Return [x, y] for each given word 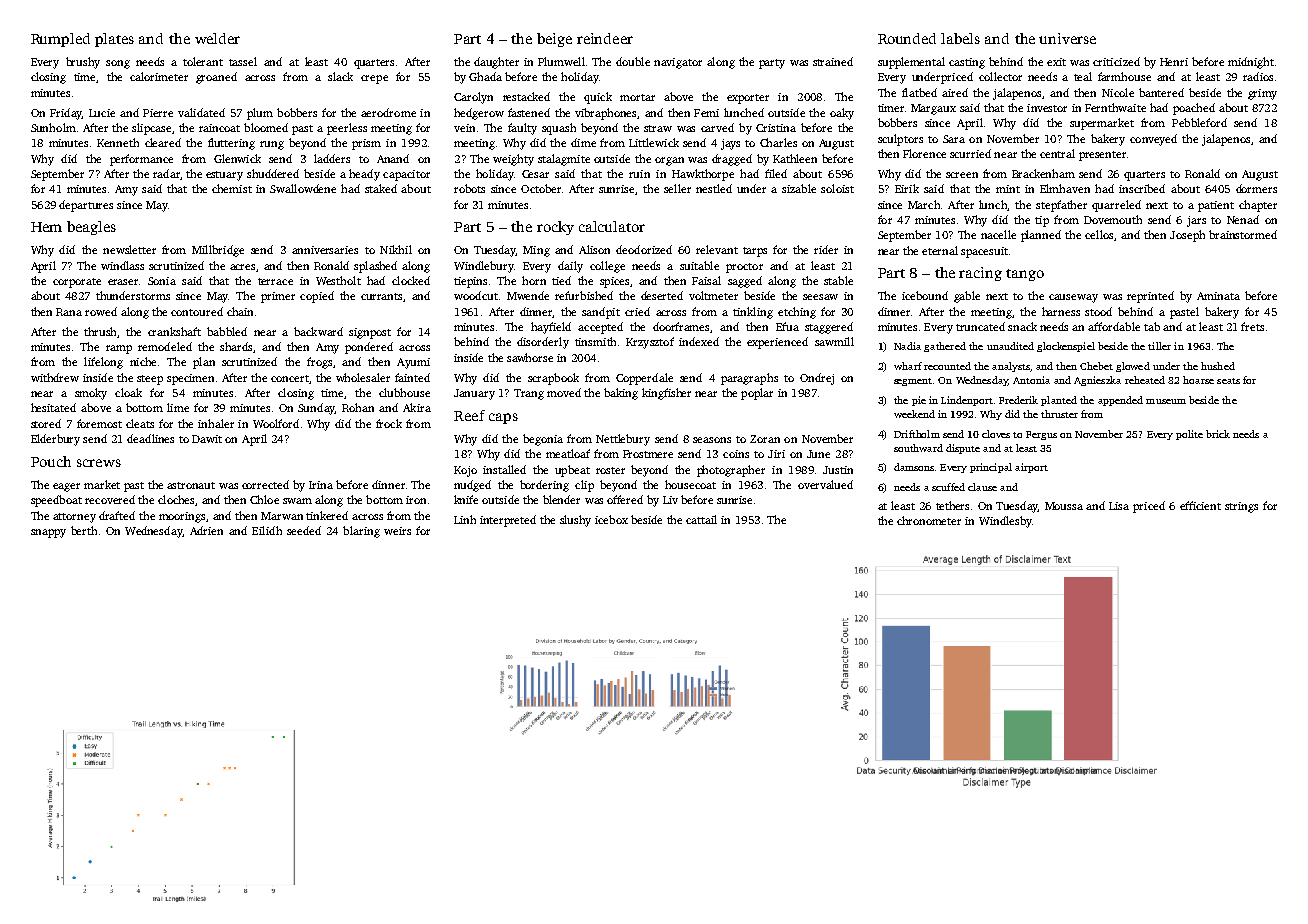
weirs [397, 531]
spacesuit [984, 252]
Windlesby [1005, 522]
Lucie [102, 113]
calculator [612, 226]
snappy [48, 533]
